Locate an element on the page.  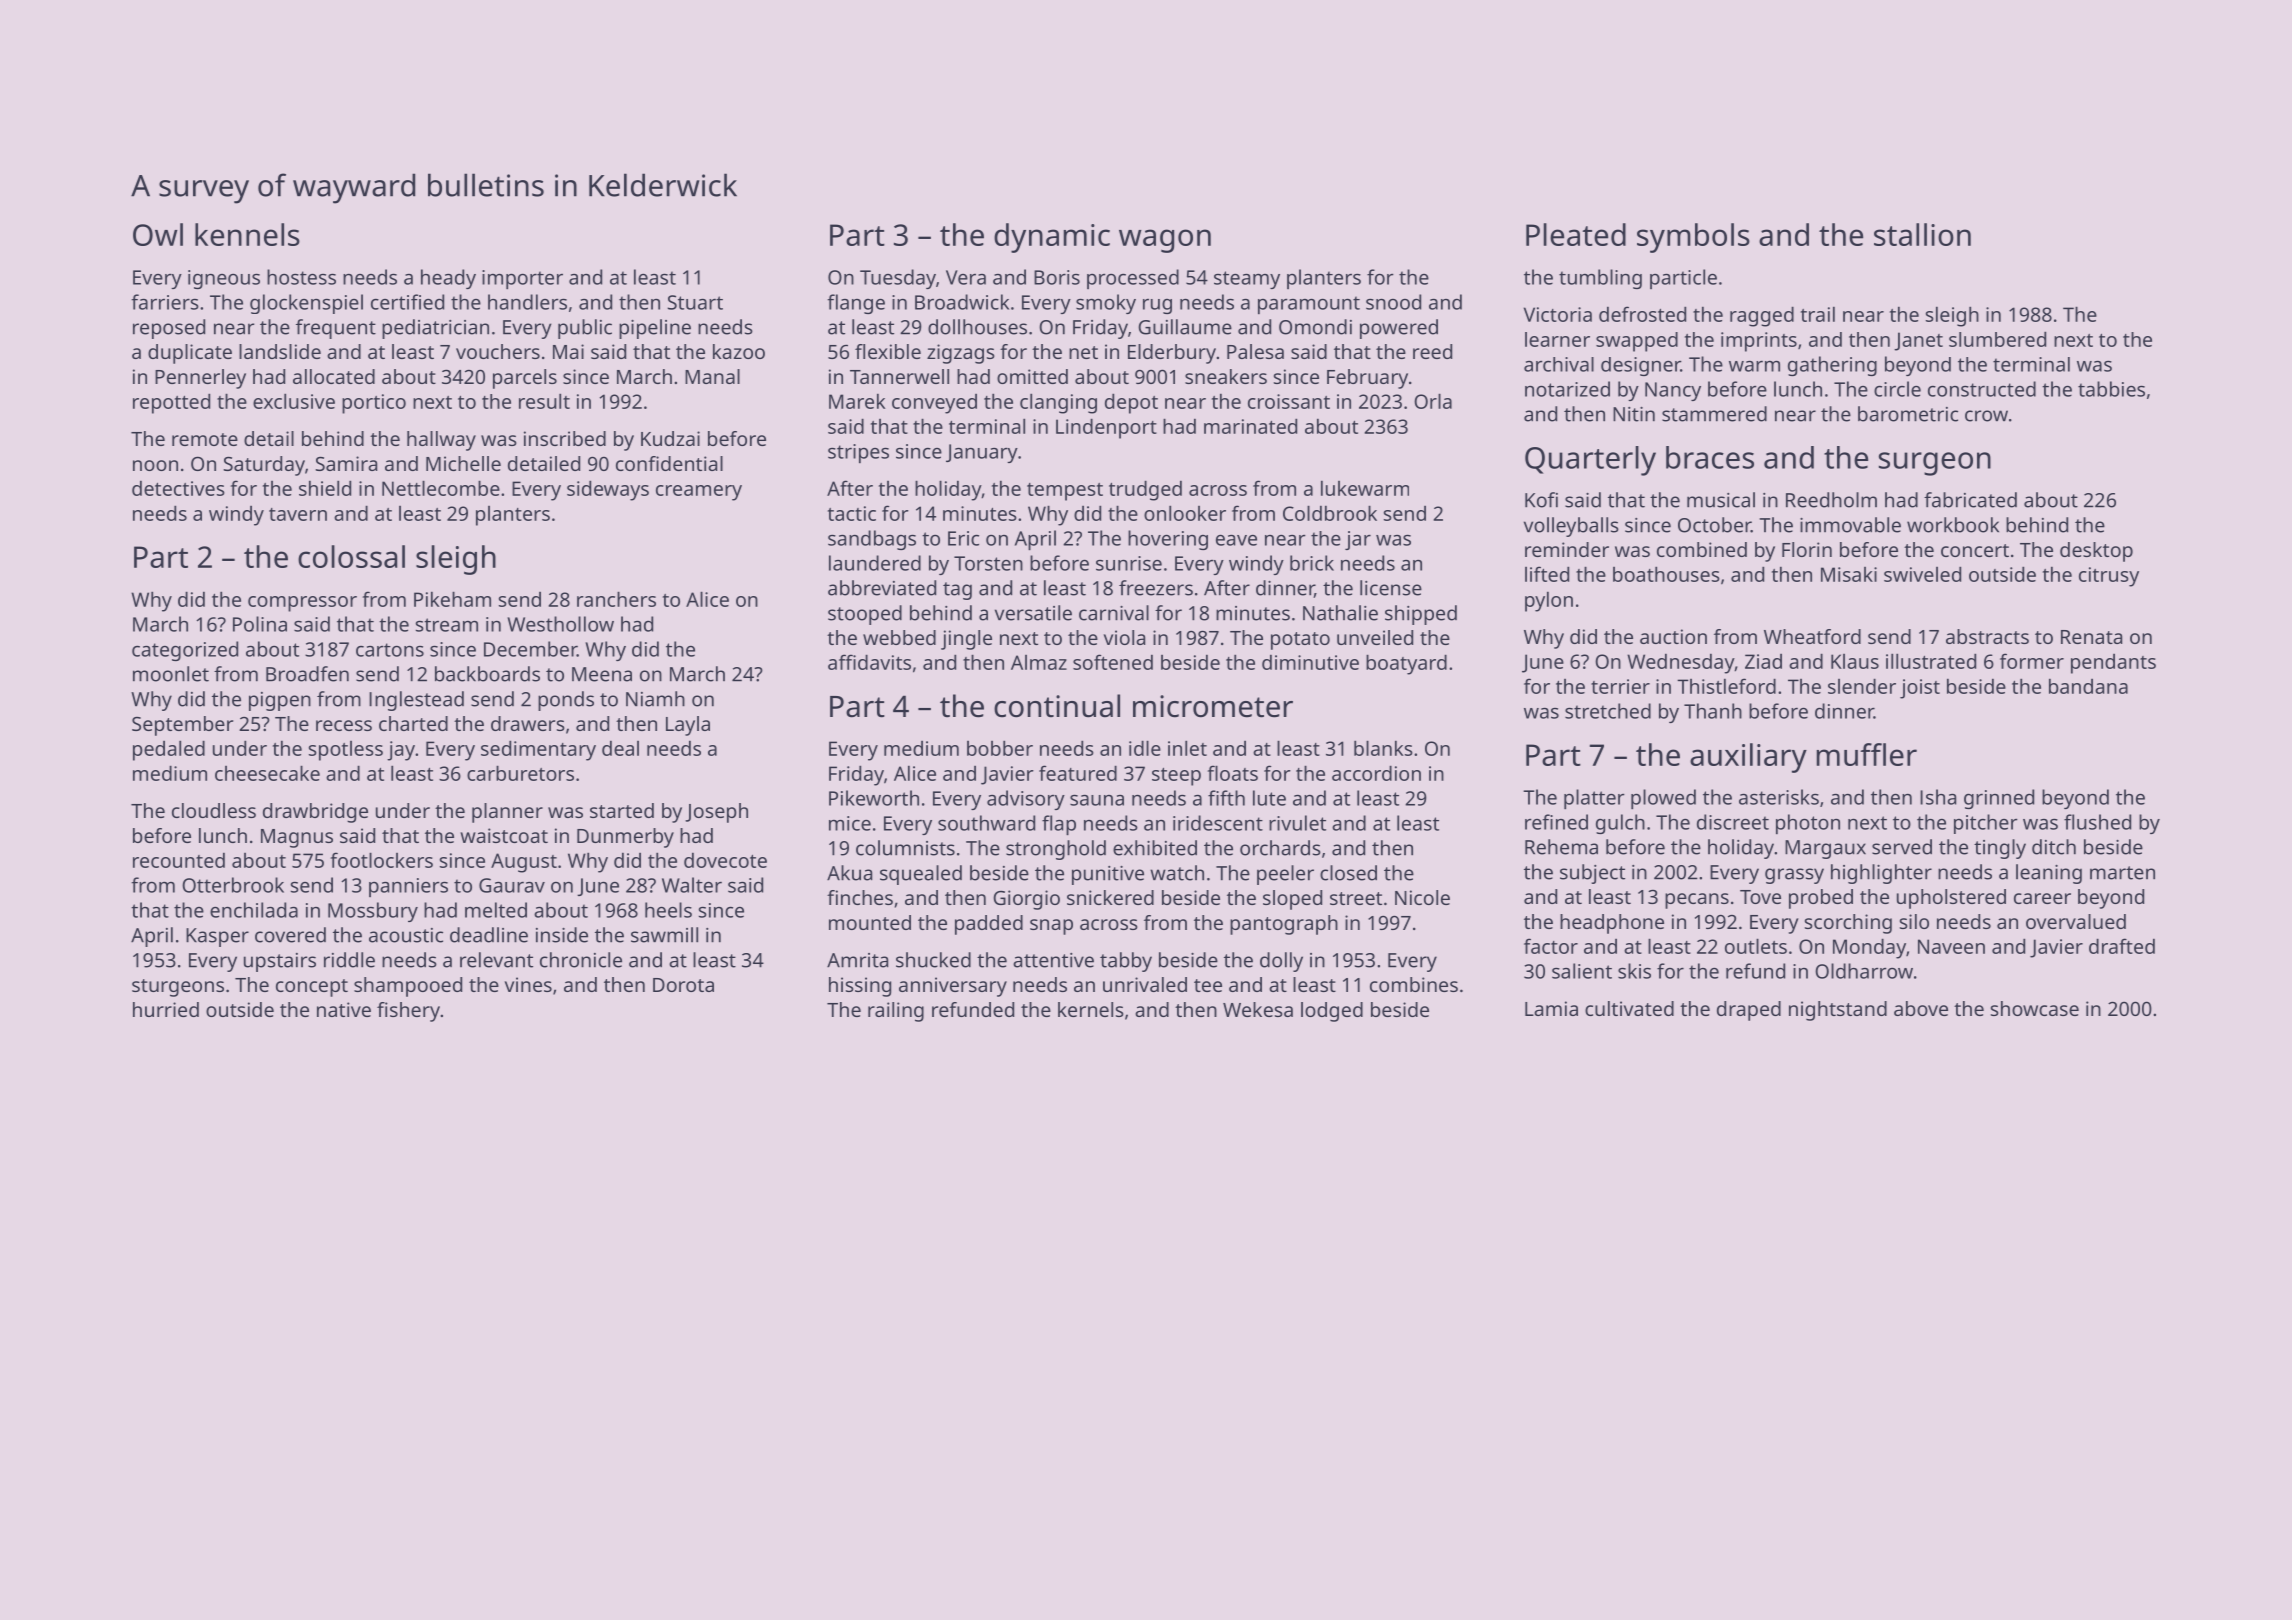
Renata is located at coordinates (2091, 637).
